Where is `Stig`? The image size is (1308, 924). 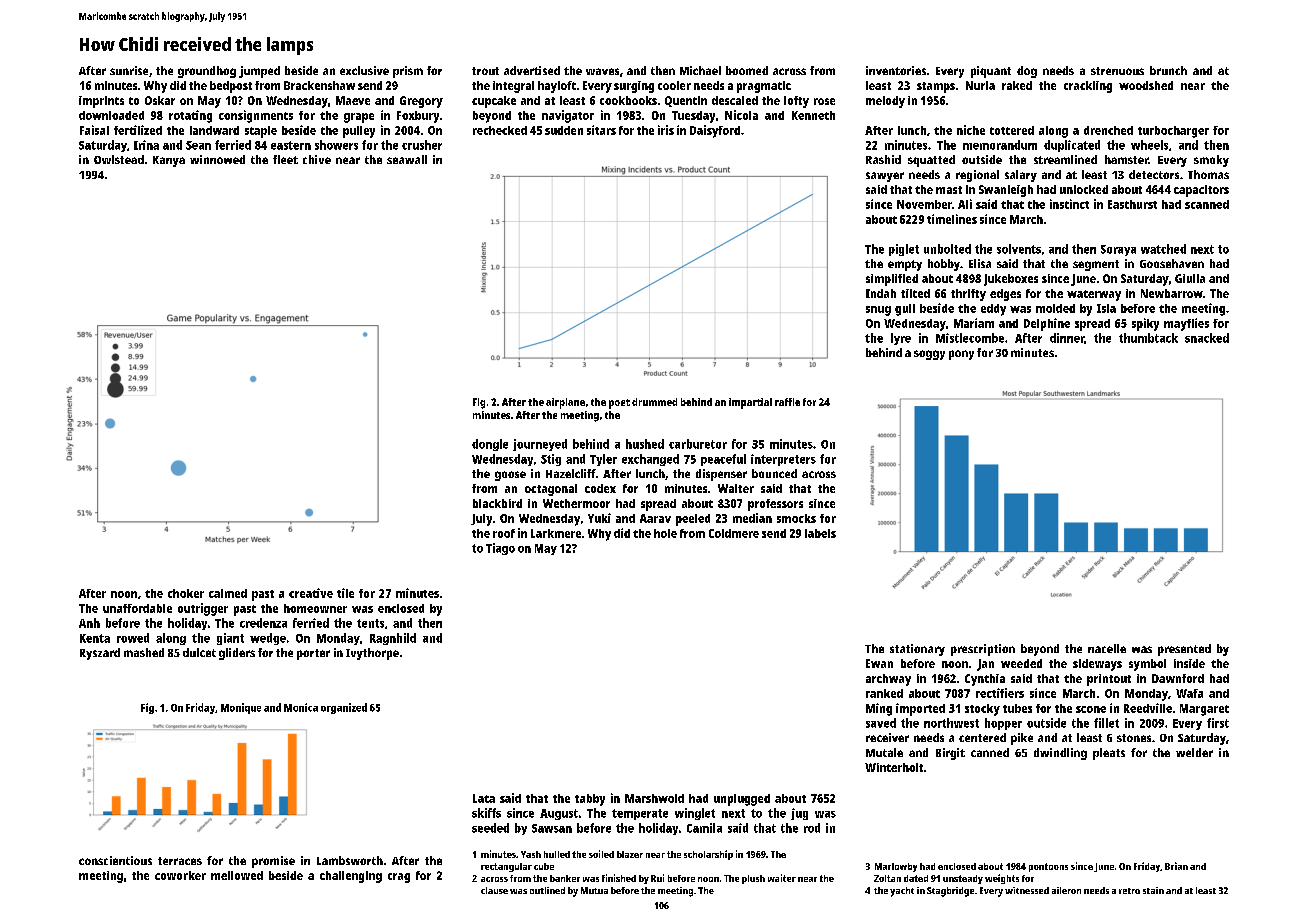 Stig is located at coordinates (551, 460).
